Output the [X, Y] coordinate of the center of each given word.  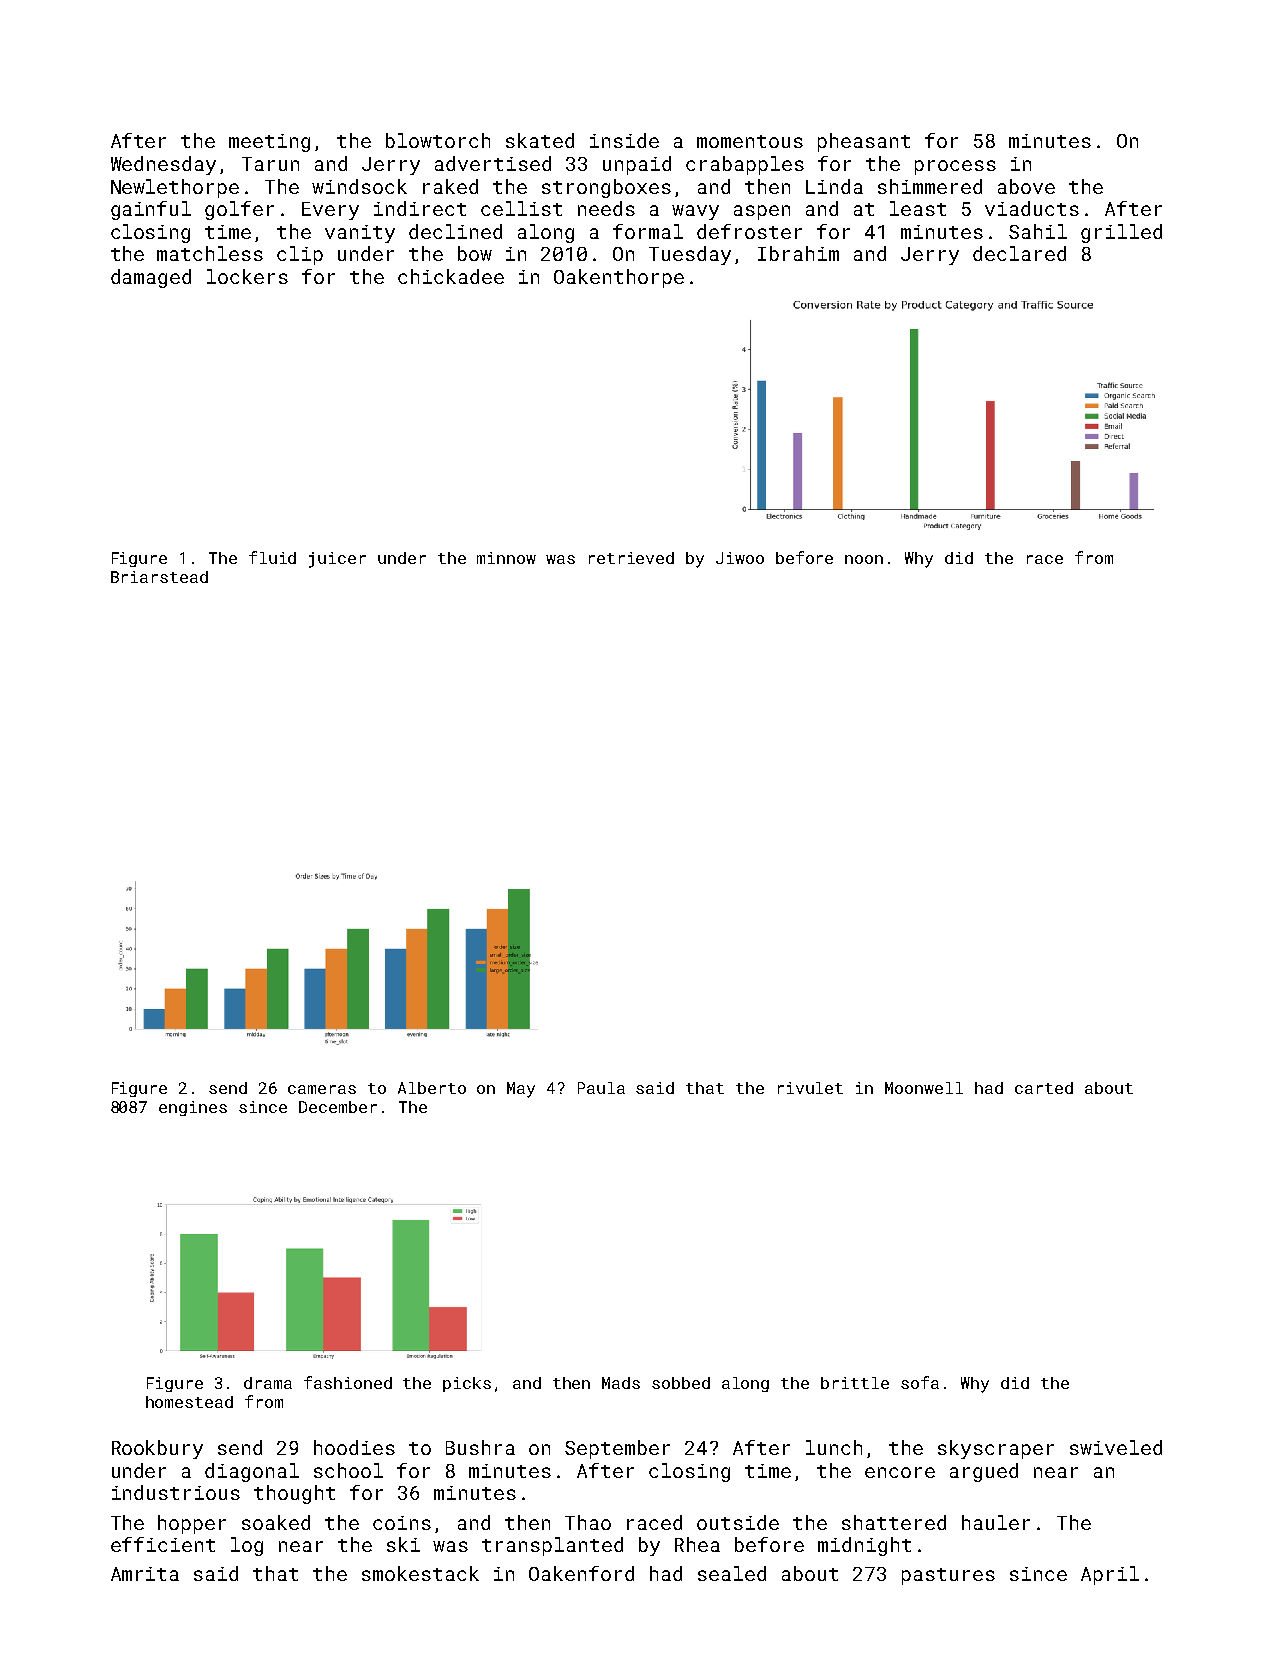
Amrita [145, 1574]
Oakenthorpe [619, 278]
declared [1019, 253]
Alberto [432, 1088]
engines [193, 1108]
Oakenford [581, 1573]
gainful [151, 210]
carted [1044, 1088]
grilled [1121, 233]
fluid [272, 557]
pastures [948, 1576]
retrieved [631, 558]
